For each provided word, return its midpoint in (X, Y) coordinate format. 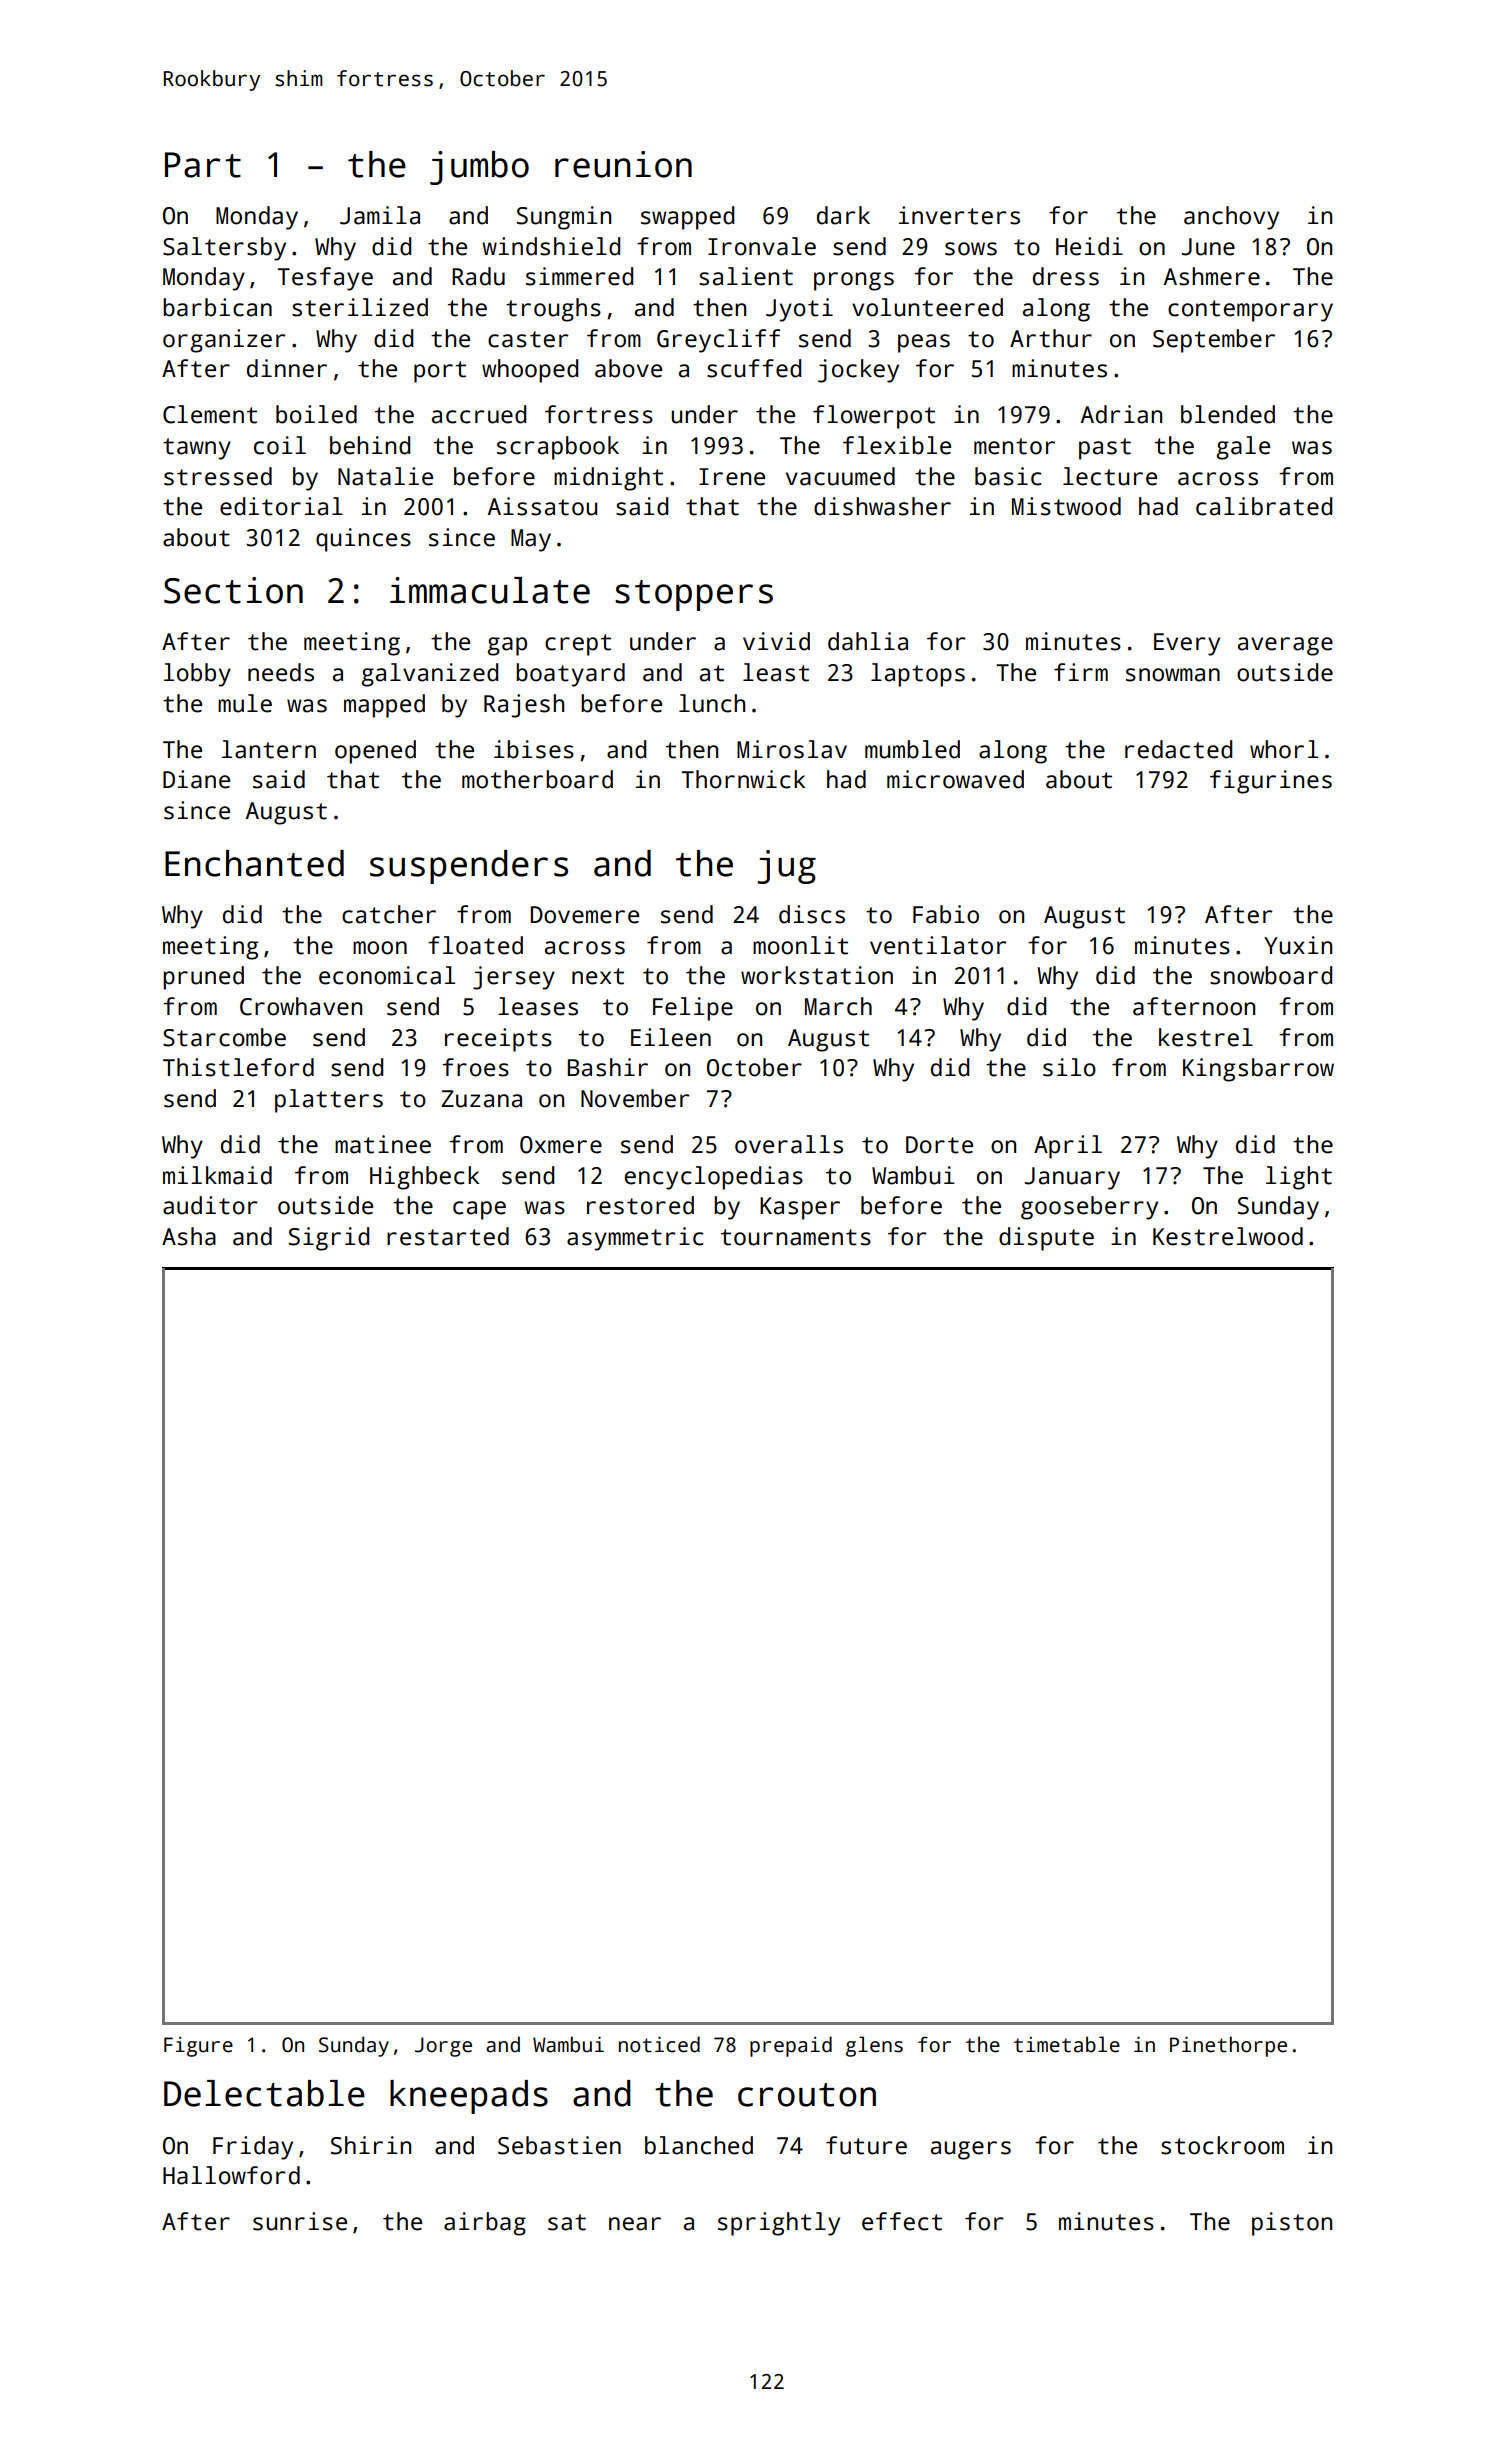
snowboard (1271, 975)
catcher (389, 914)
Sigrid (329, 1239)
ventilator (938, 945)
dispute (1046, 1239)
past (1105, 449)
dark (843, 215)
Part (203, 165)
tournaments (796, 1237)
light (1299, 1178)
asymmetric (635, 1239)
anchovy (1231, 218)
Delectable (264, 2093)
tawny (197, 449)
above (628, 368)
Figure (198, 2047)
